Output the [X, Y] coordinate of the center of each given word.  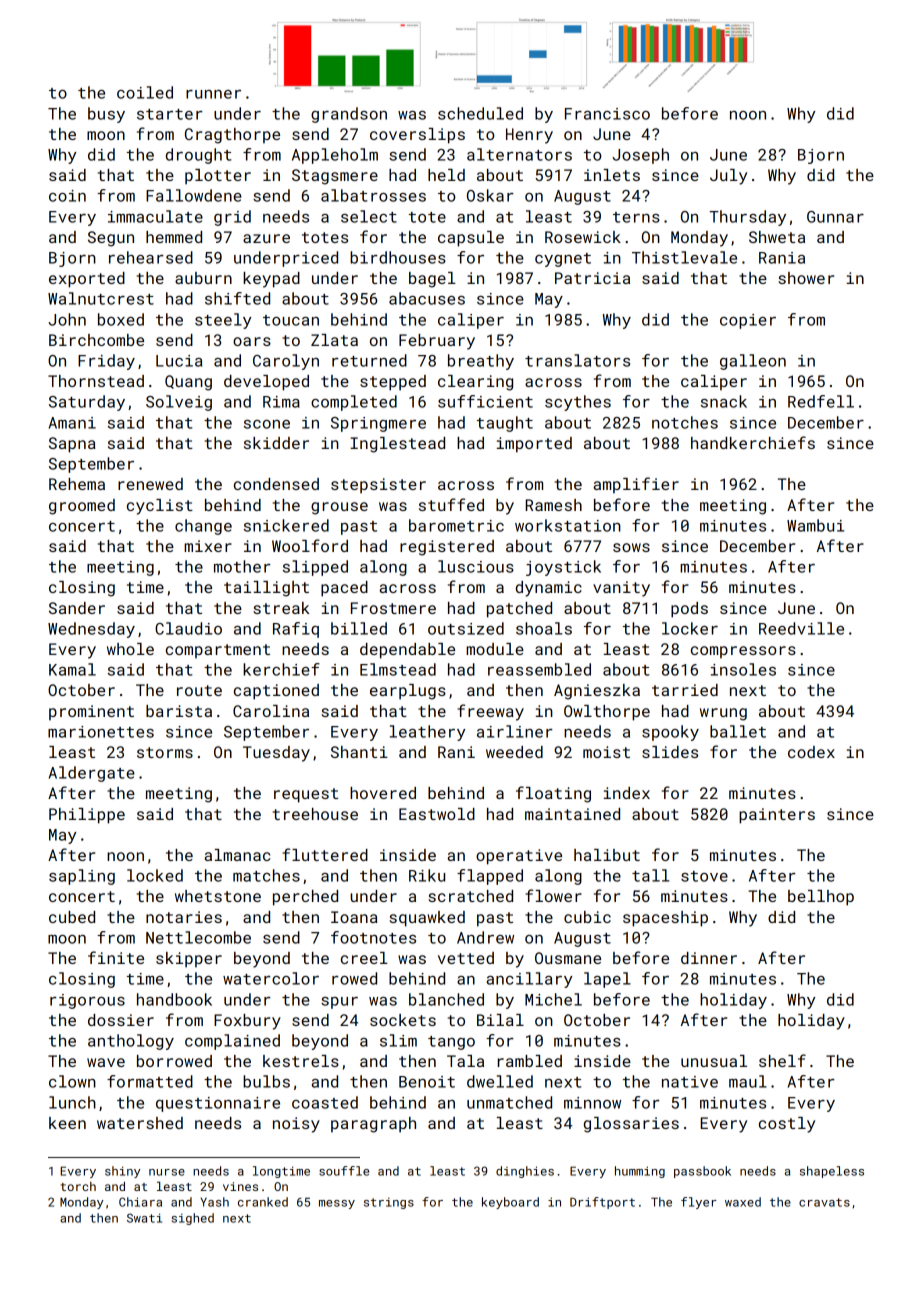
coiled [145, 92]
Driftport [602, 1203]
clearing [475, 383]
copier [748, 321]
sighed [193, 1219]
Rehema [77, 484]
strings [389, 1203]
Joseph [640, 156]
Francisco [607, 114]
